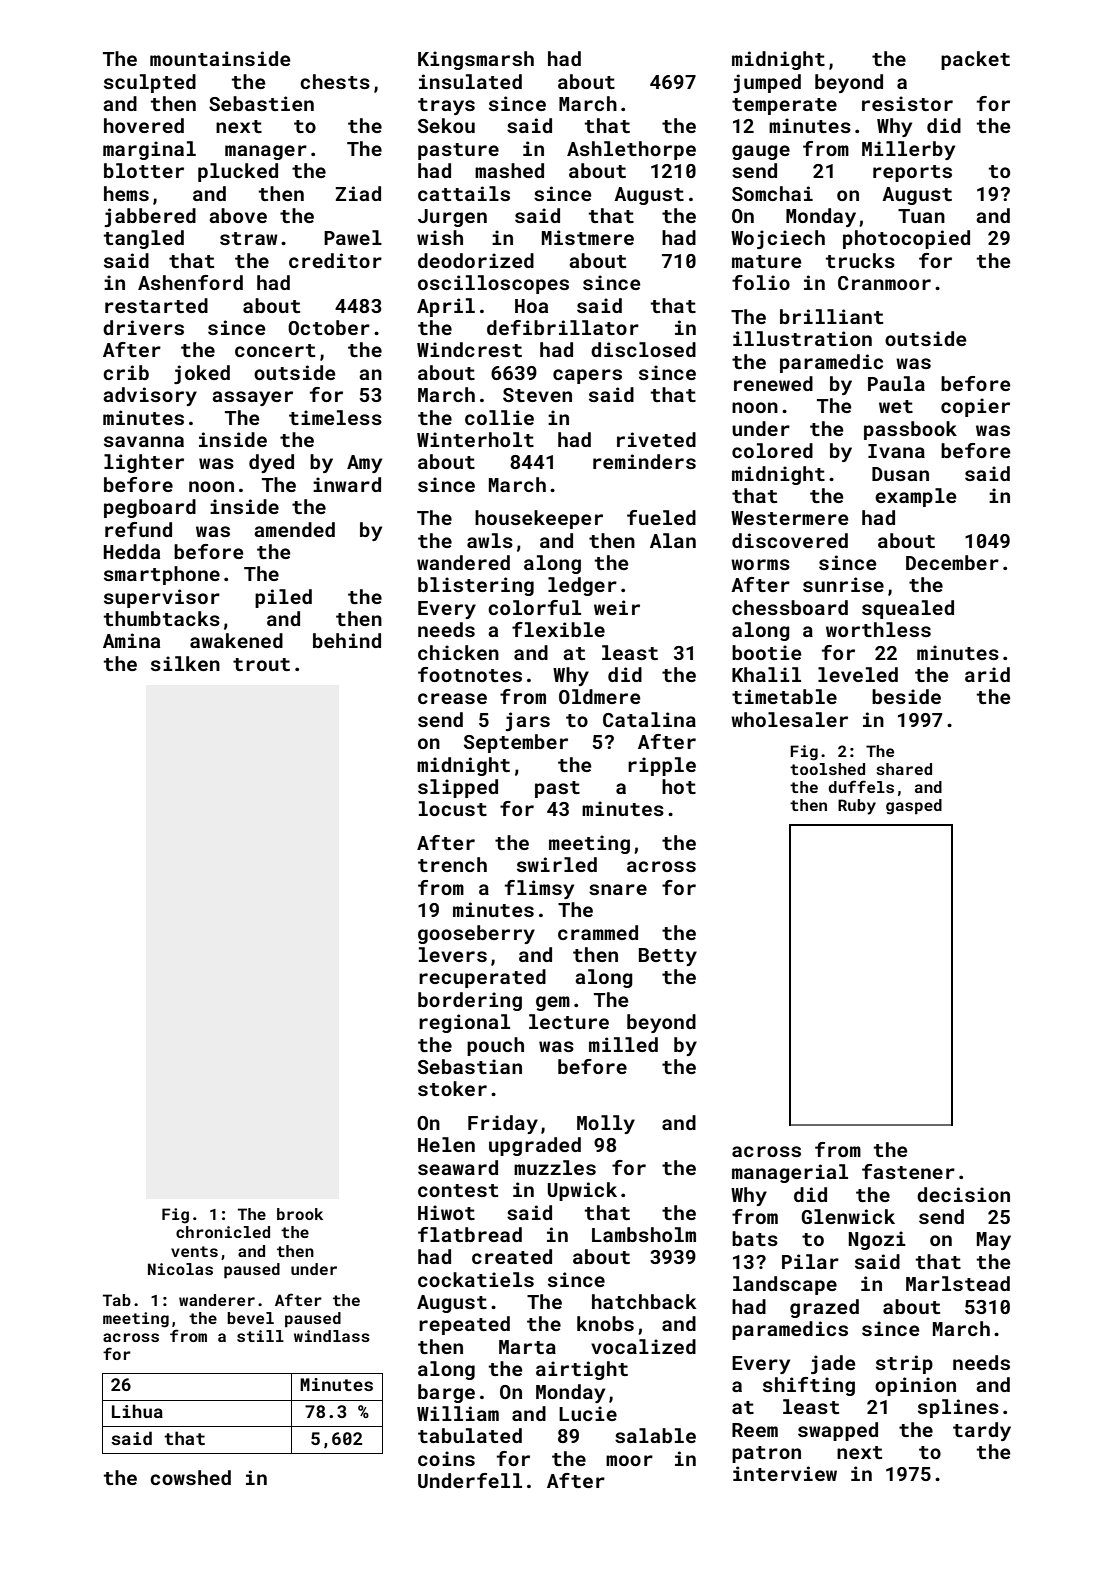 This document has width=1114, height=1575. Describe the element at coordinates (470, 81) in the document. I see `insulated` at that location.
